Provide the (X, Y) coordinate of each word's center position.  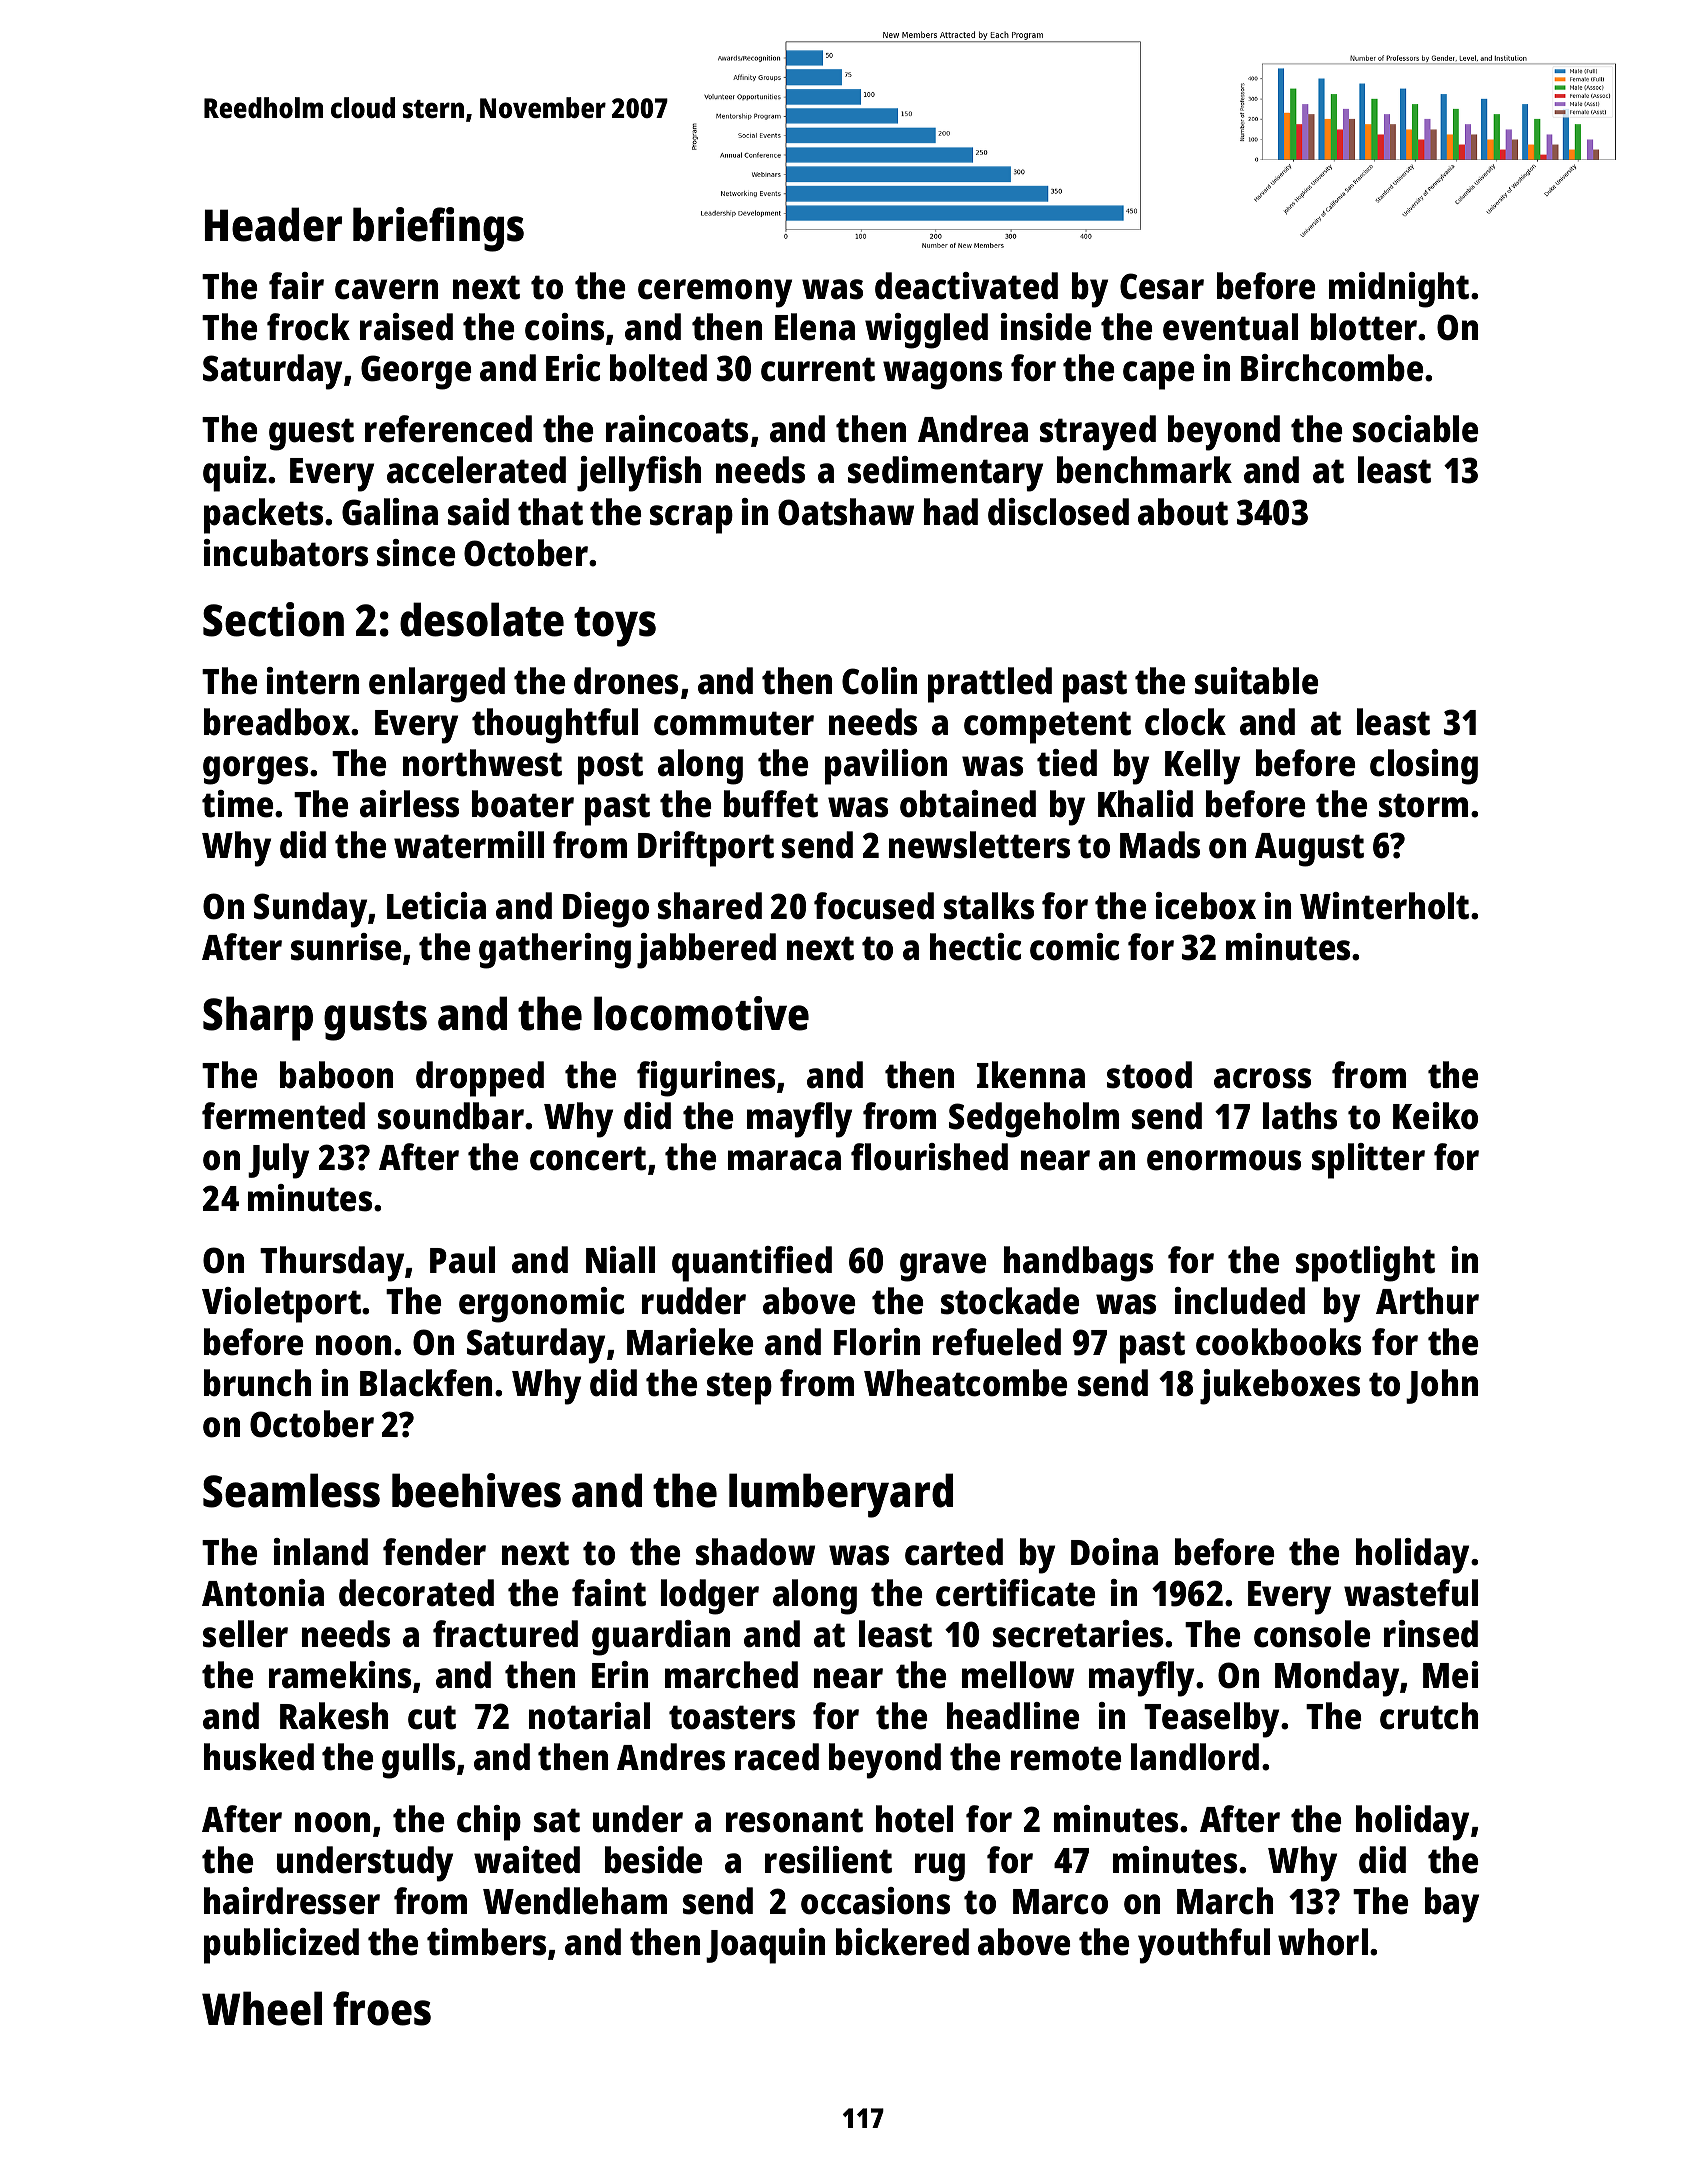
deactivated (966, 286)
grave (943, 1267)
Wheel (262, 2008)
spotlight (1365, 1264)
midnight (1399, 290)
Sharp (258, 1018)
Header (273, 224)
